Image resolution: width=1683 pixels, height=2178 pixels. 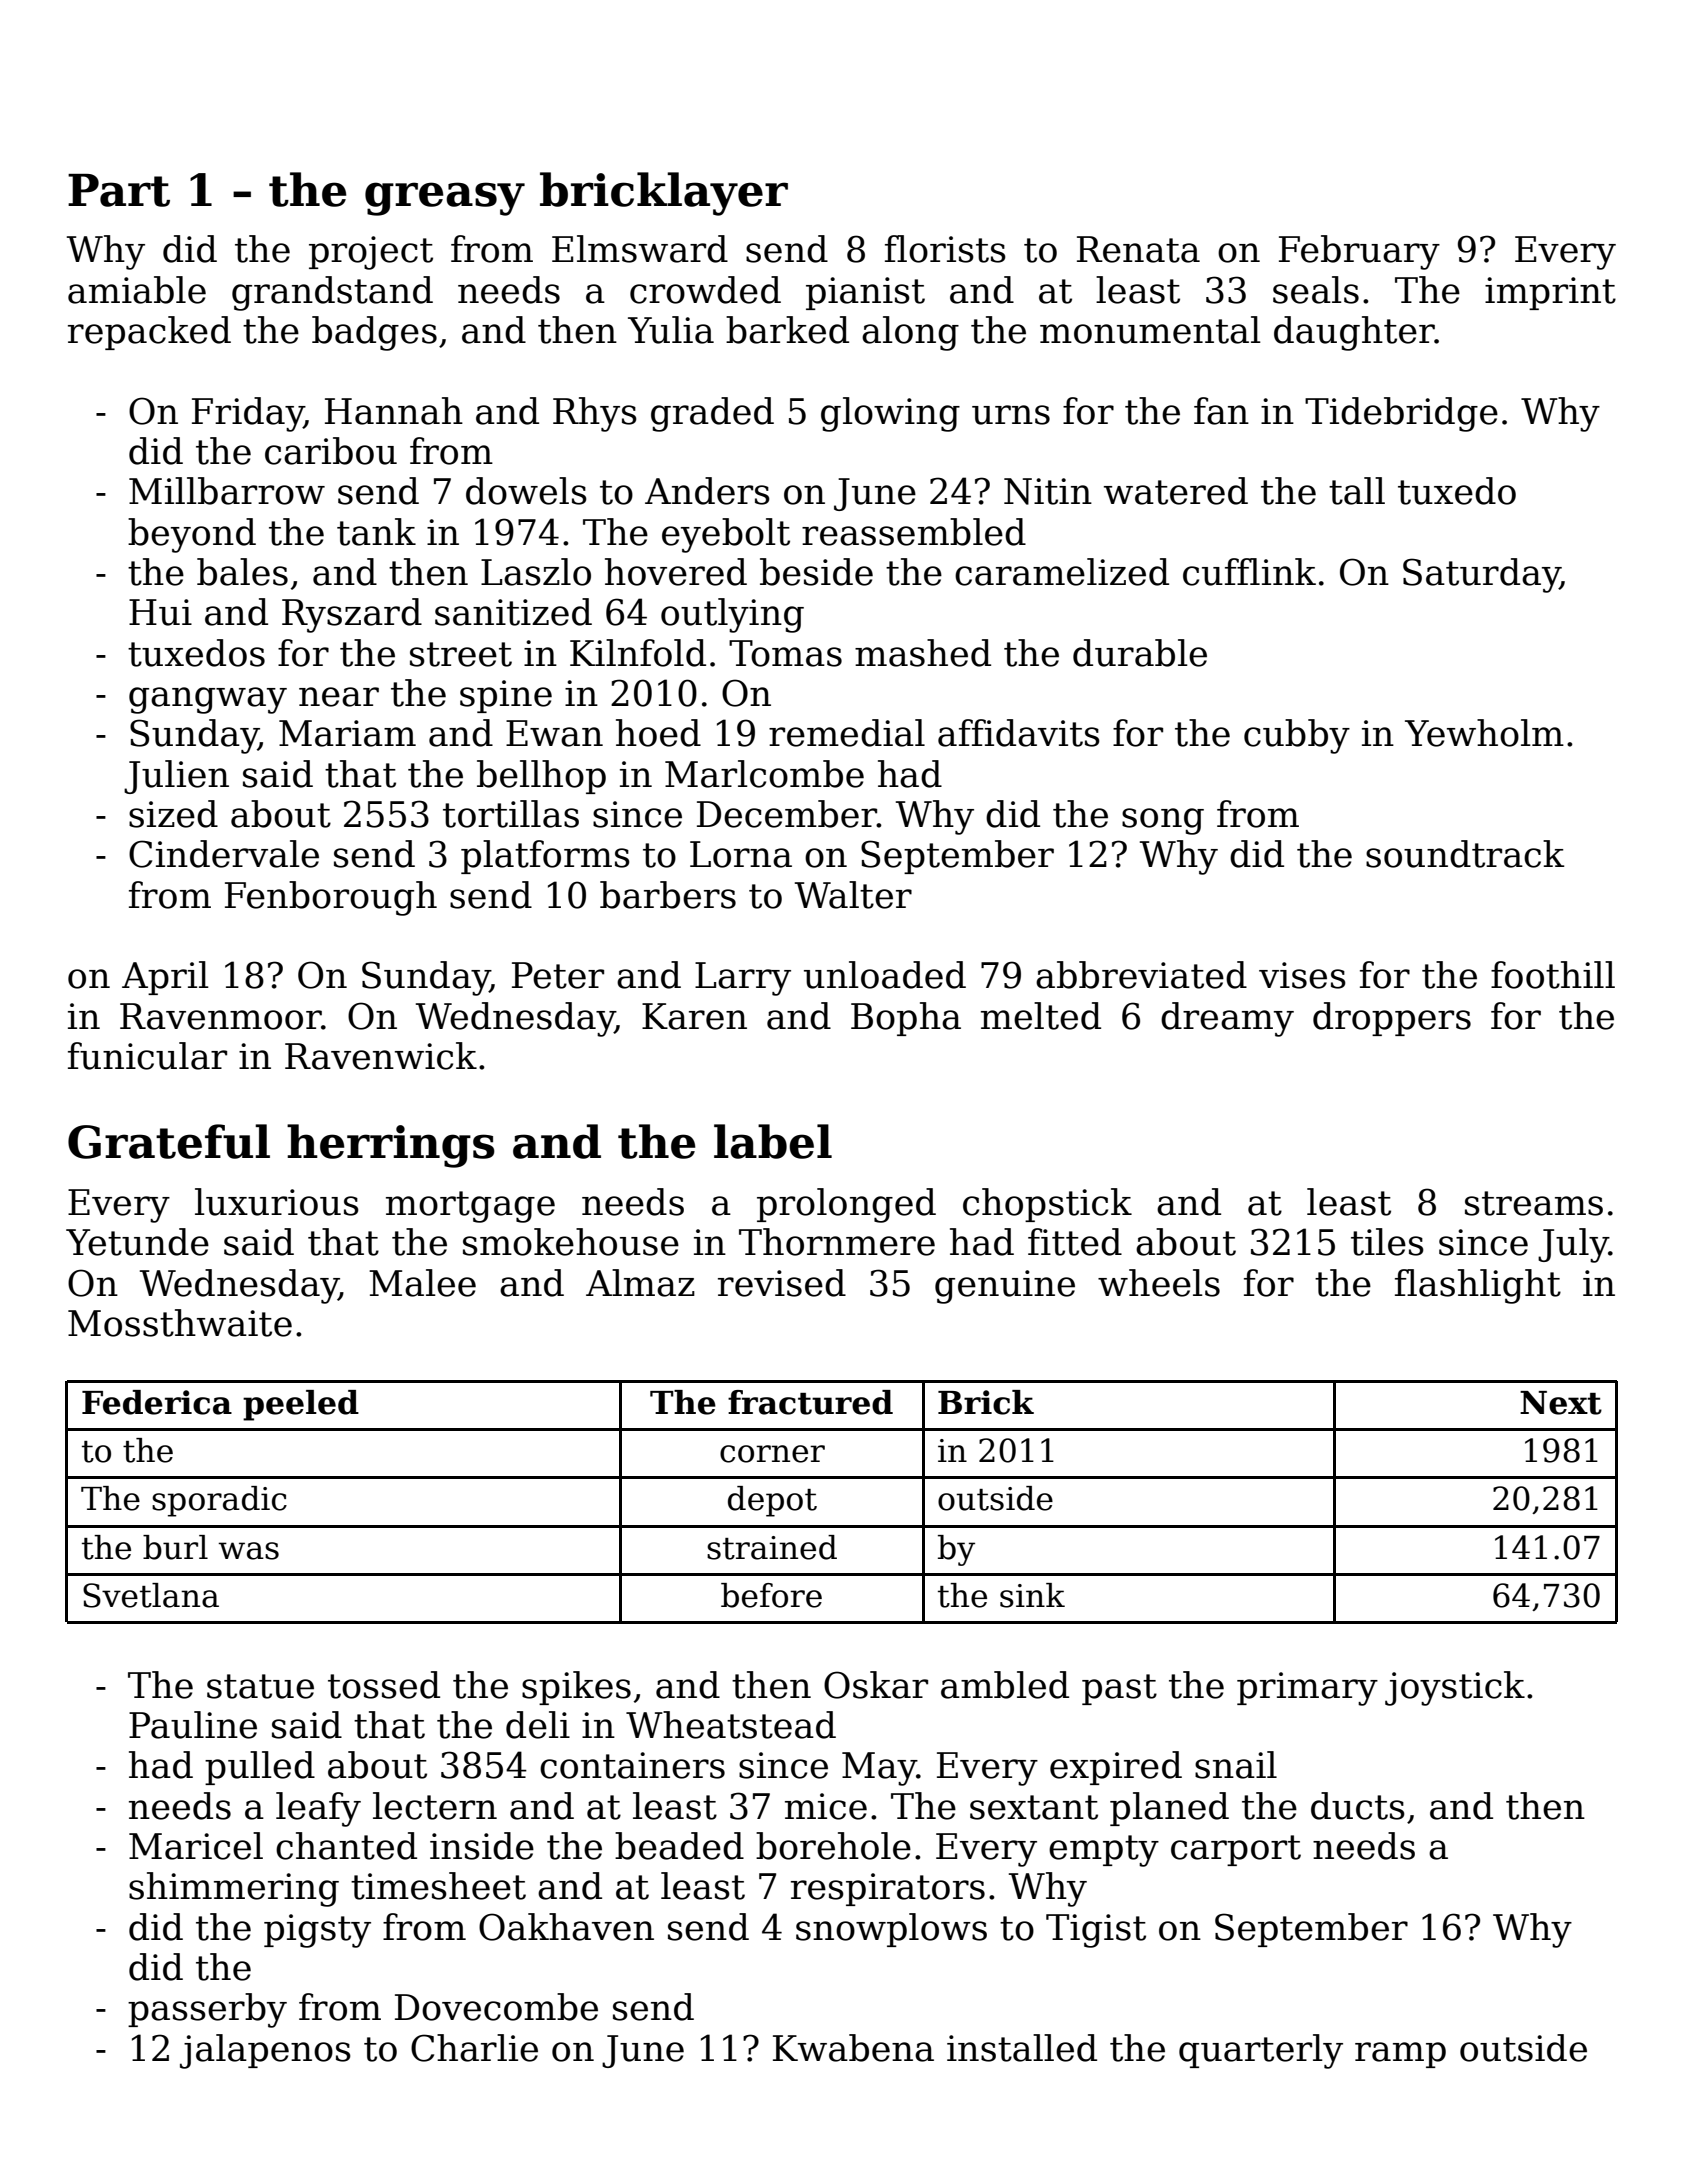 I want to click on Ravenwick, so click(x=381, y=1056).
